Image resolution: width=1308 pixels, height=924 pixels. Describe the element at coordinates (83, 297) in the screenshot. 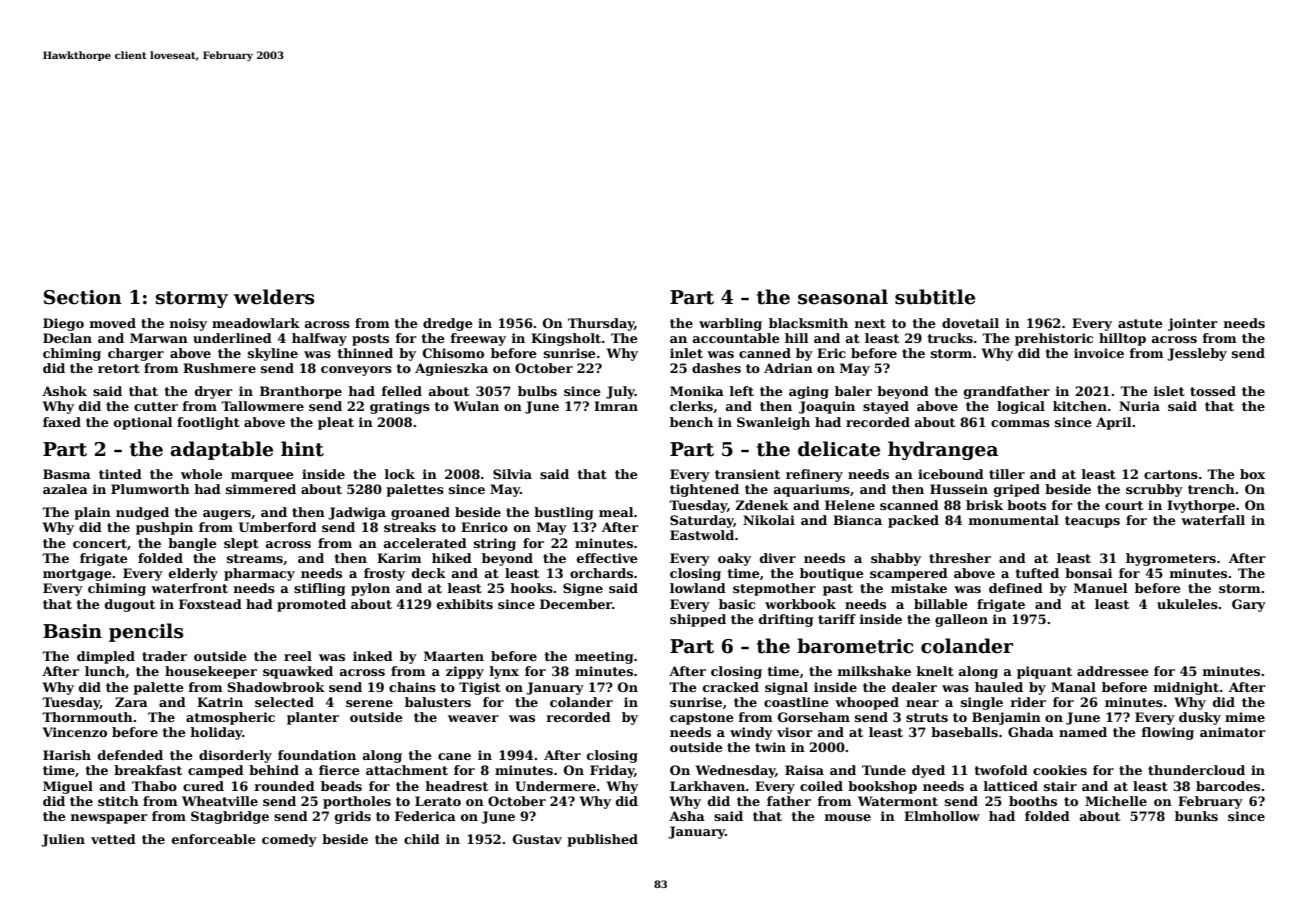

I see `Section` at that location.
